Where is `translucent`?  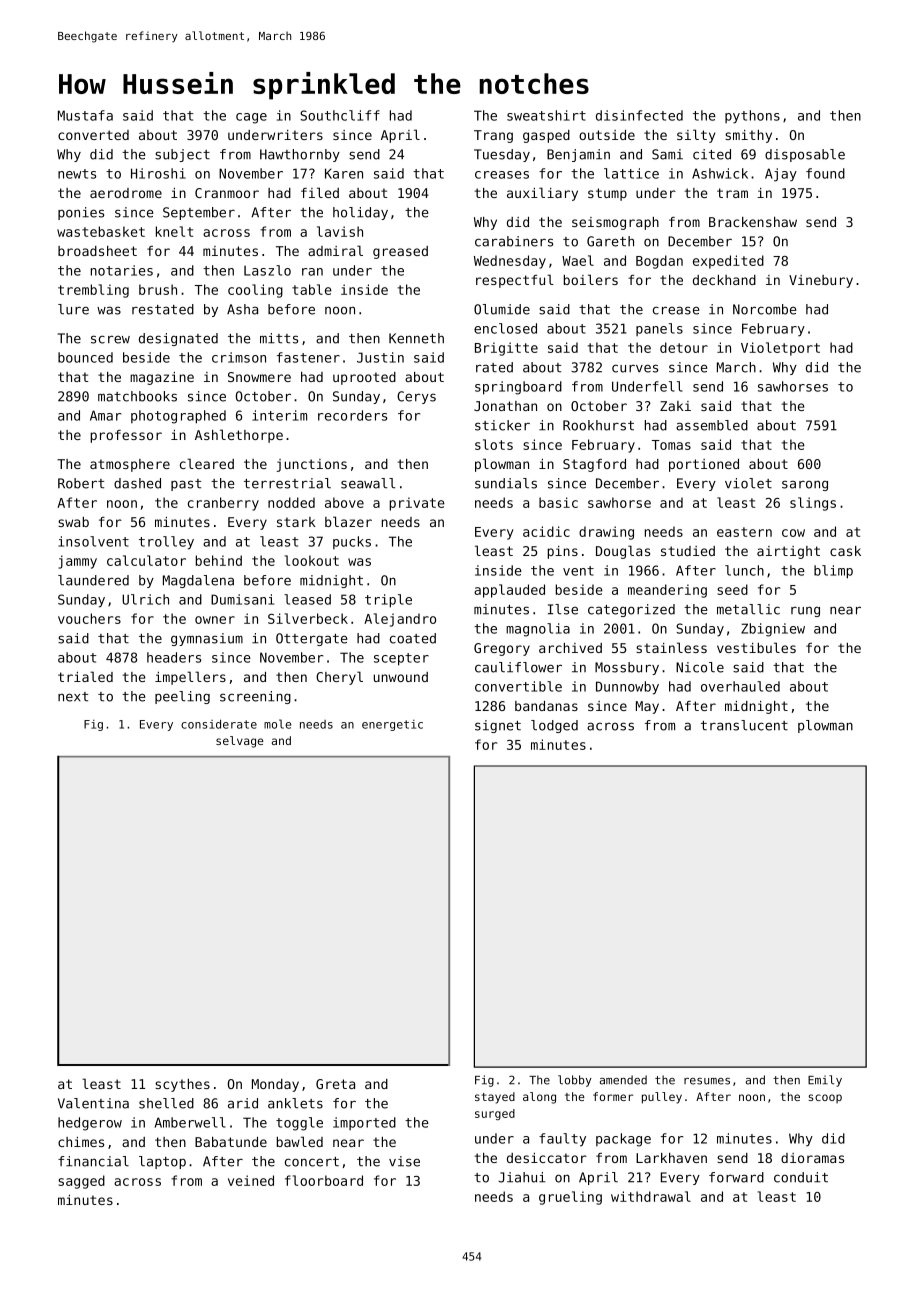
translucent is located at coordinates (744, 725).
